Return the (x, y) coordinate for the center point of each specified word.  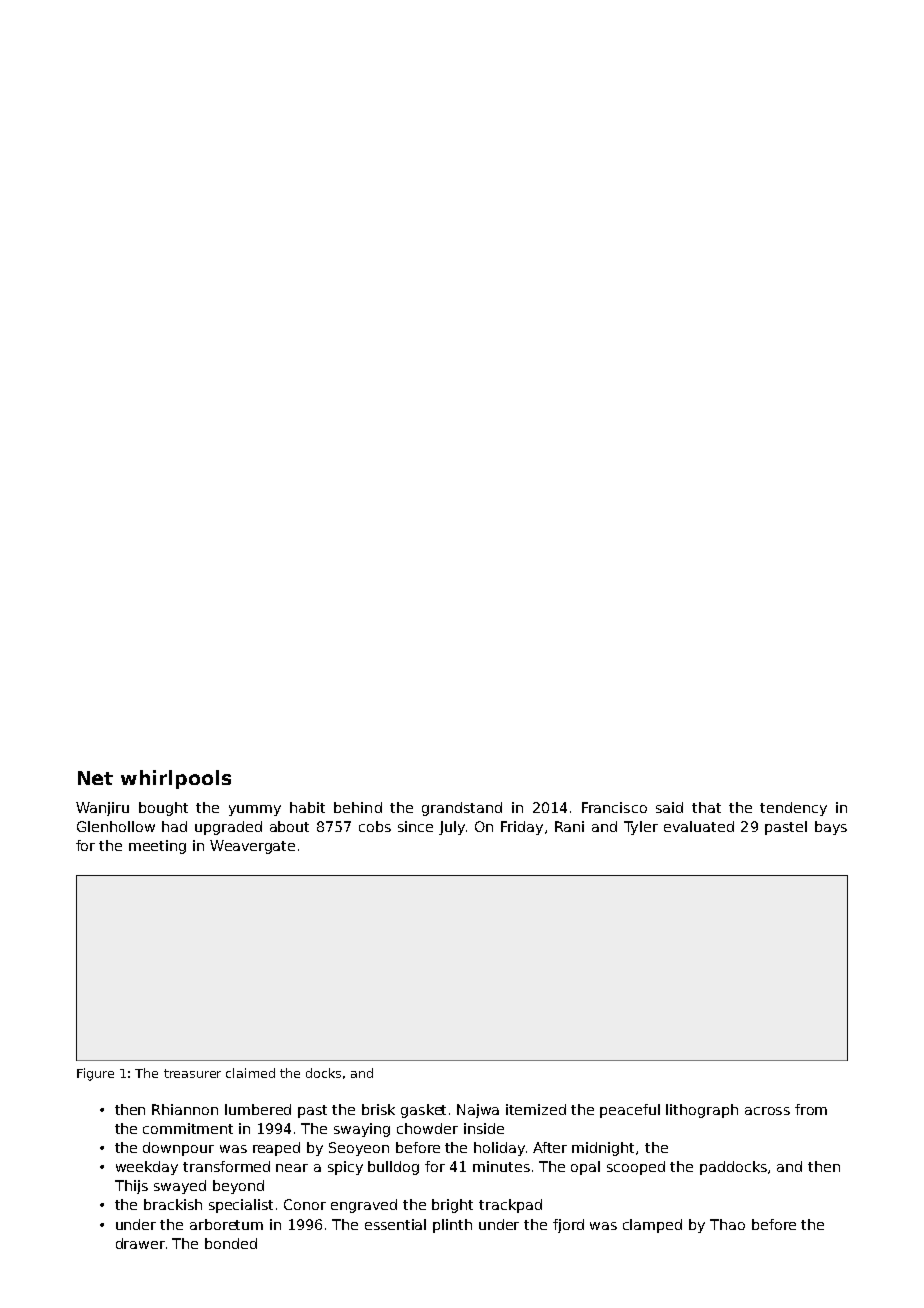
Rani (569, 826)
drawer (140, 1243)
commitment (188, 1128)
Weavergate (252, 847)
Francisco (614, 807)
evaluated (699, 826)
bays (831, 828)
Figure (95, 1074)
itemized (536, 1109)
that (706, 807)
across (767, 1111)
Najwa (478, 1111)
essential (395, 1224)
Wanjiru (102, 809)
